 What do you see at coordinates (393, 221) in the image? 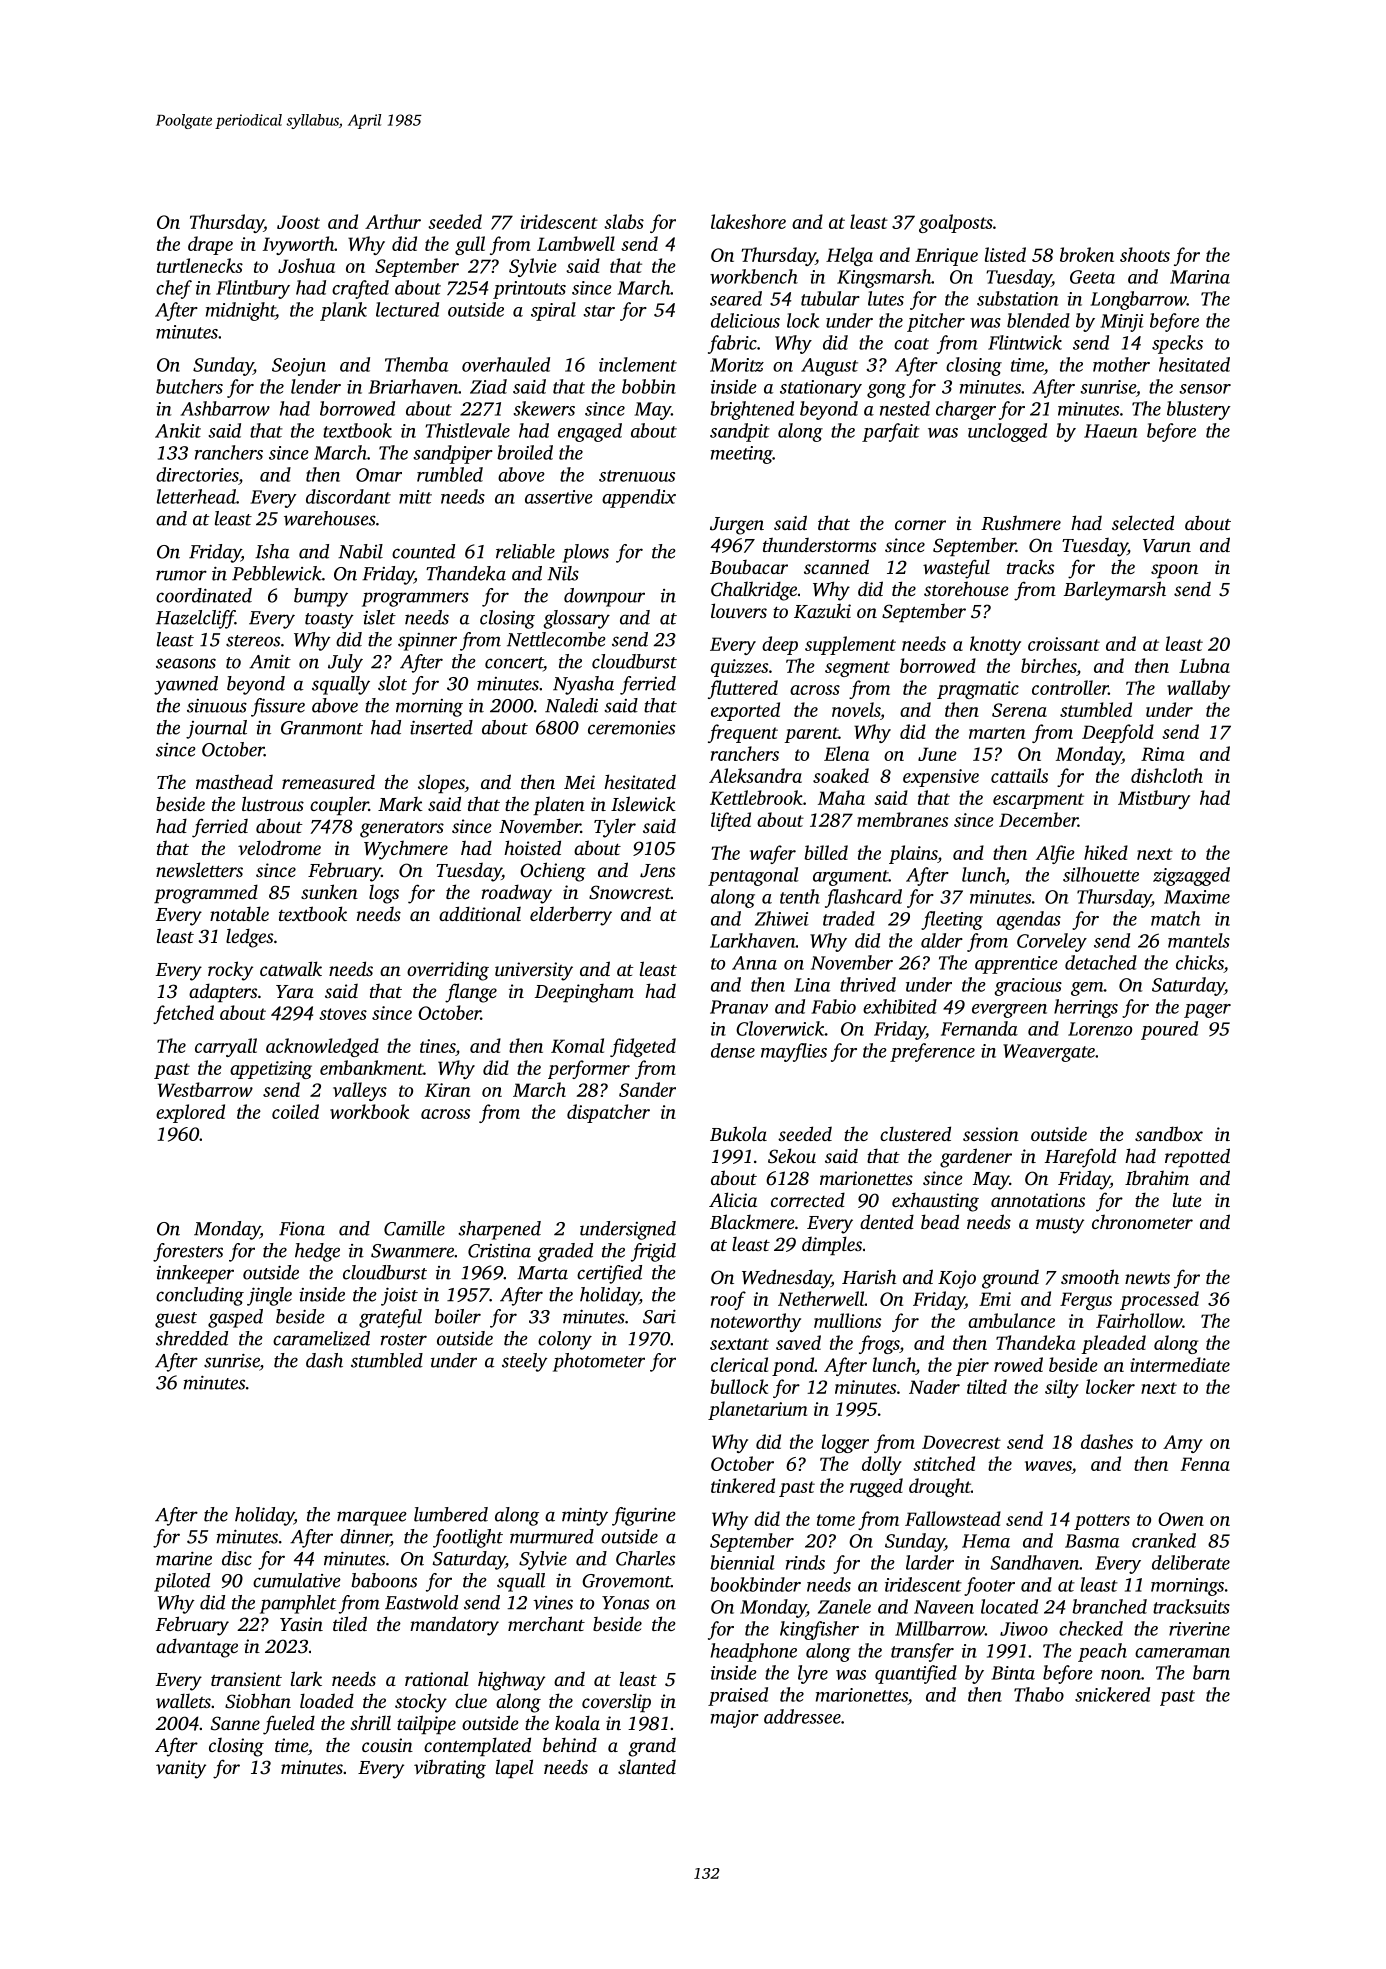
I see `Arthur` at bounding box center [393, 221].
